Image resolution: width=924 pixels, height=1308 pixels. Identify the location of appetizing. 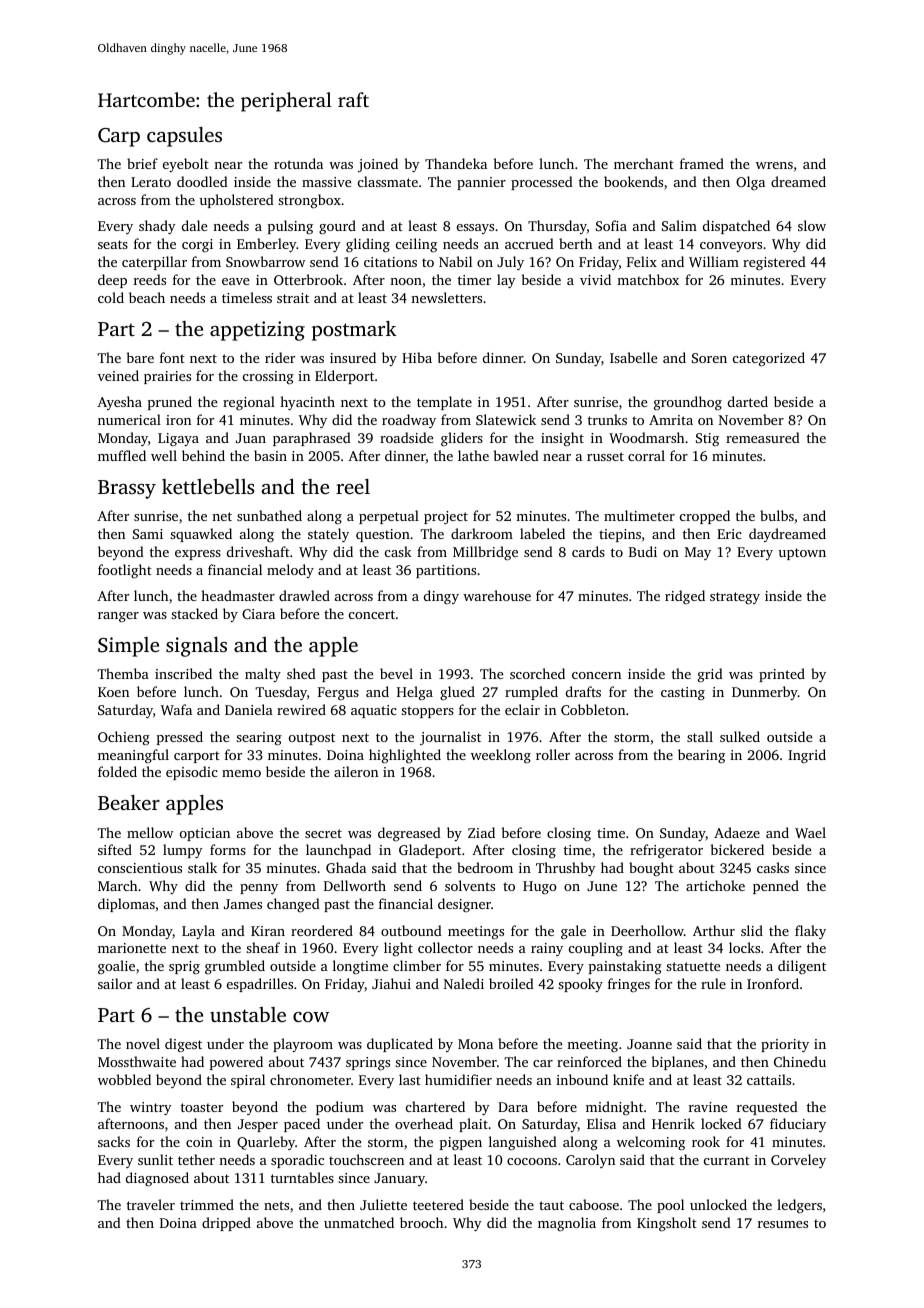
(257, 331).
